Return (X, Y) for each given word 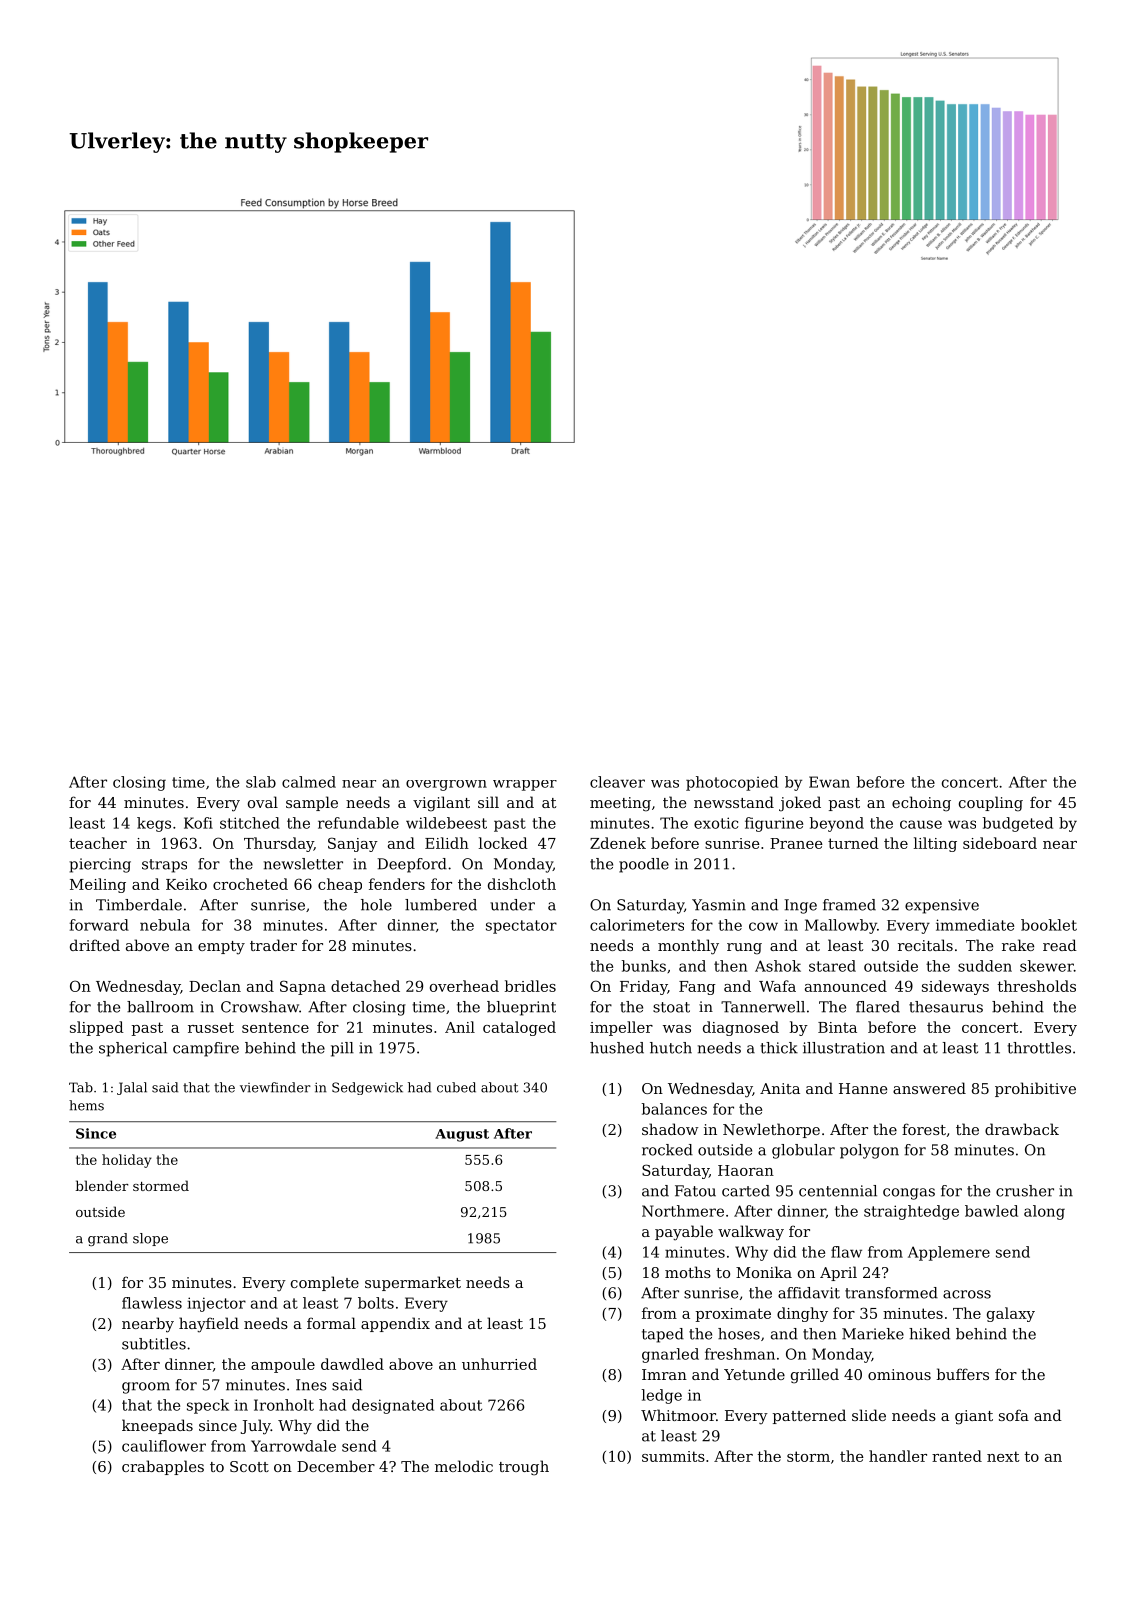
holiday (127, 1161)
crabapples (163, 1467)
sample (312, 803)
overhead (464, 986)
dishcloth (522, 884)
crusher (1025, 1191)
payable (684, 1233)
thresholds (1037, 986)
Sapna (303, 987)
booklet (1049, 925)
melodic (464, 1466)
